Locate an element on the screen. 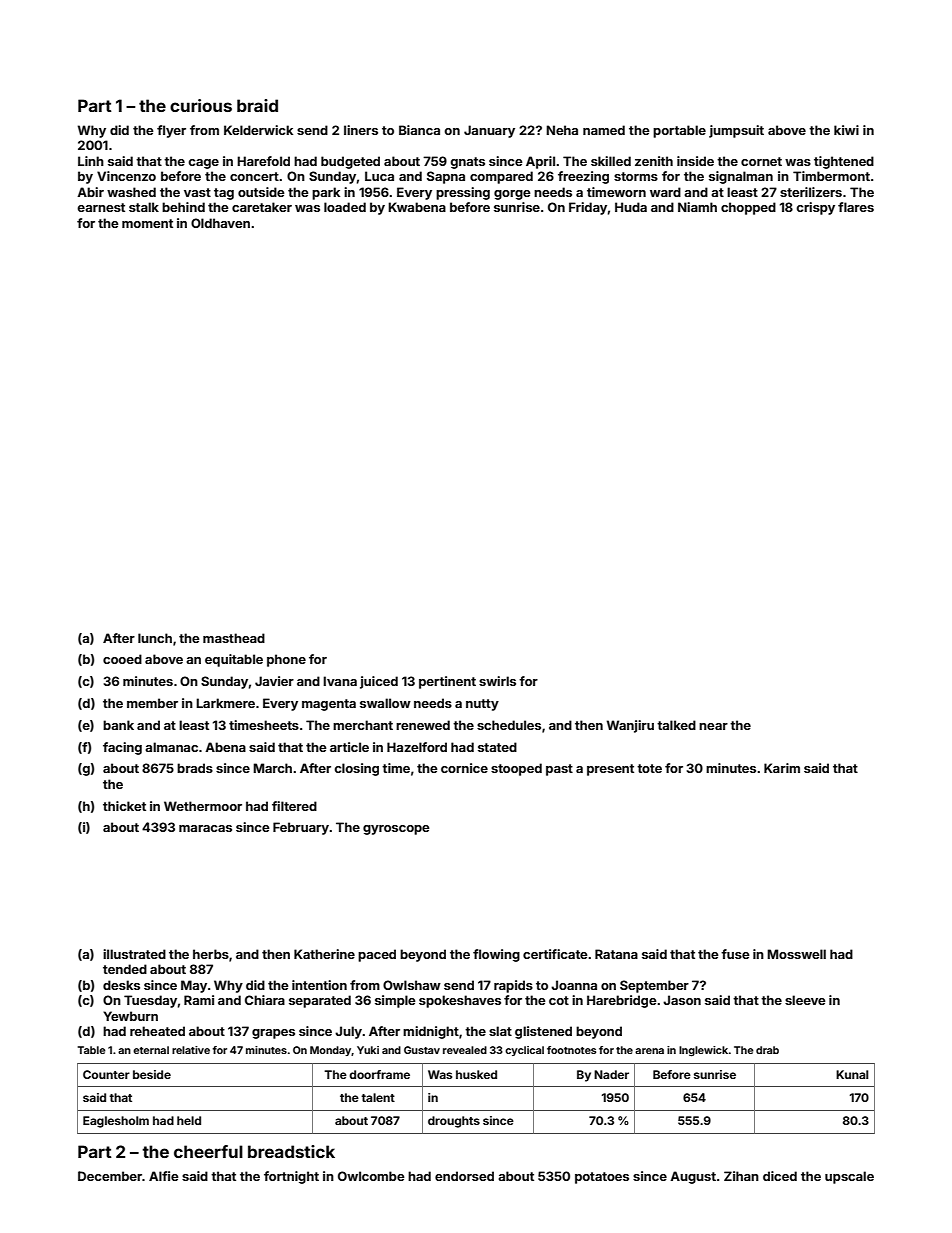  Bianca is located at coordinates (419, 130).
